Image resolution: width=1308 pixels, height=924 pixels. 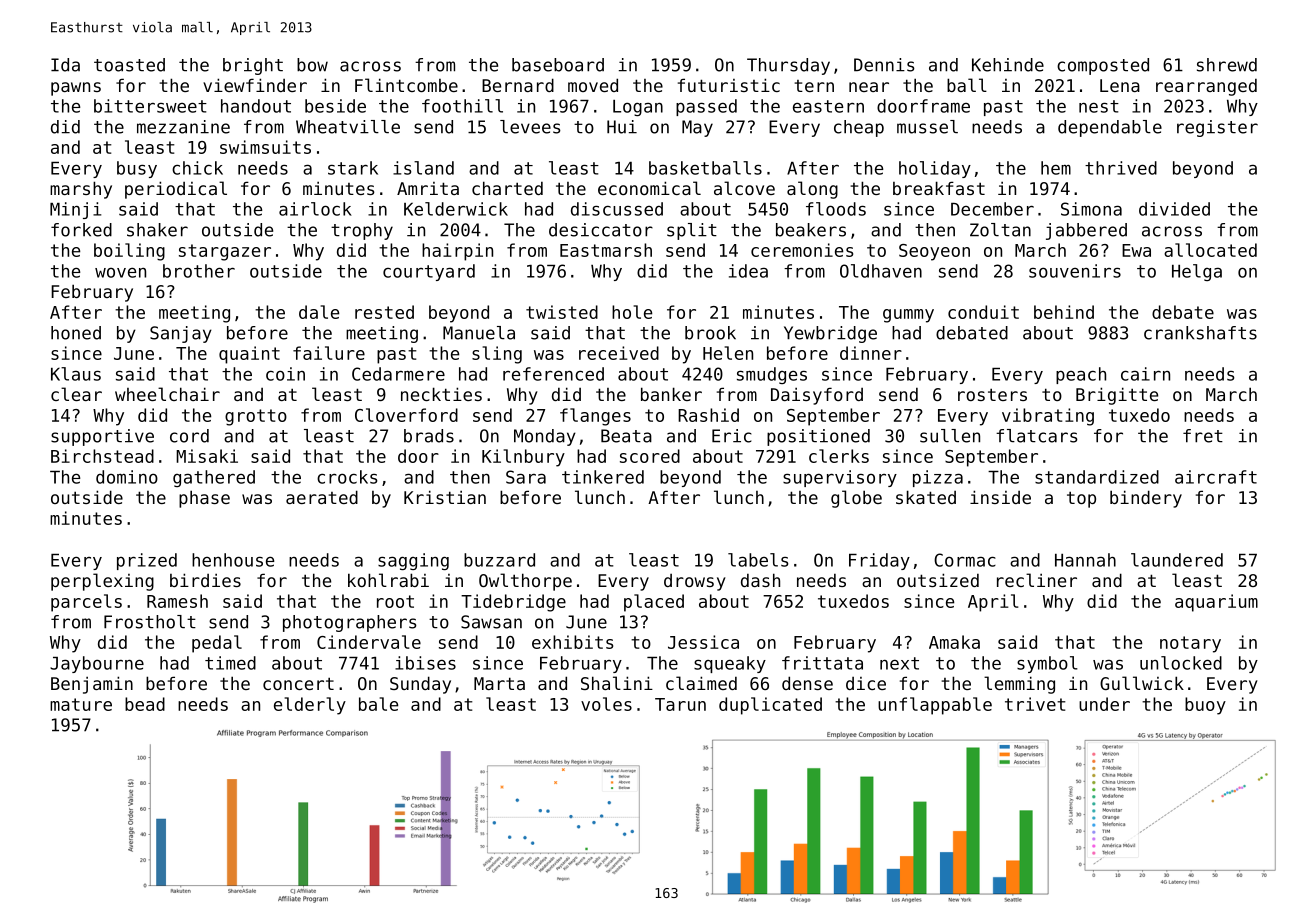 I want to click on grotto, so click(x=256, y=417).
